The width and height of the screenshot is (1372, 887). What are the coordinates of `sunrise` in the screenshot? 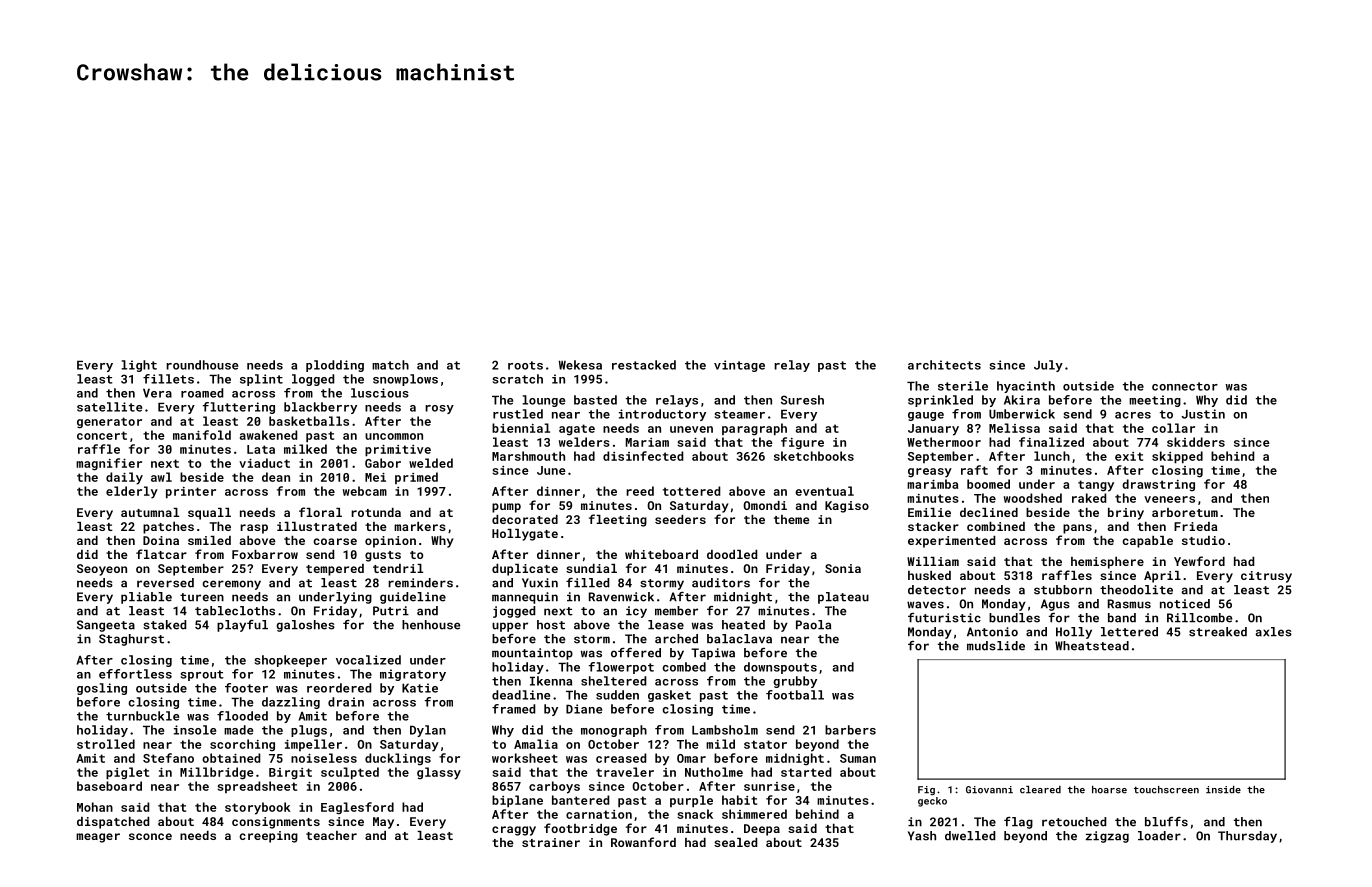 It's located at (769, 786).
